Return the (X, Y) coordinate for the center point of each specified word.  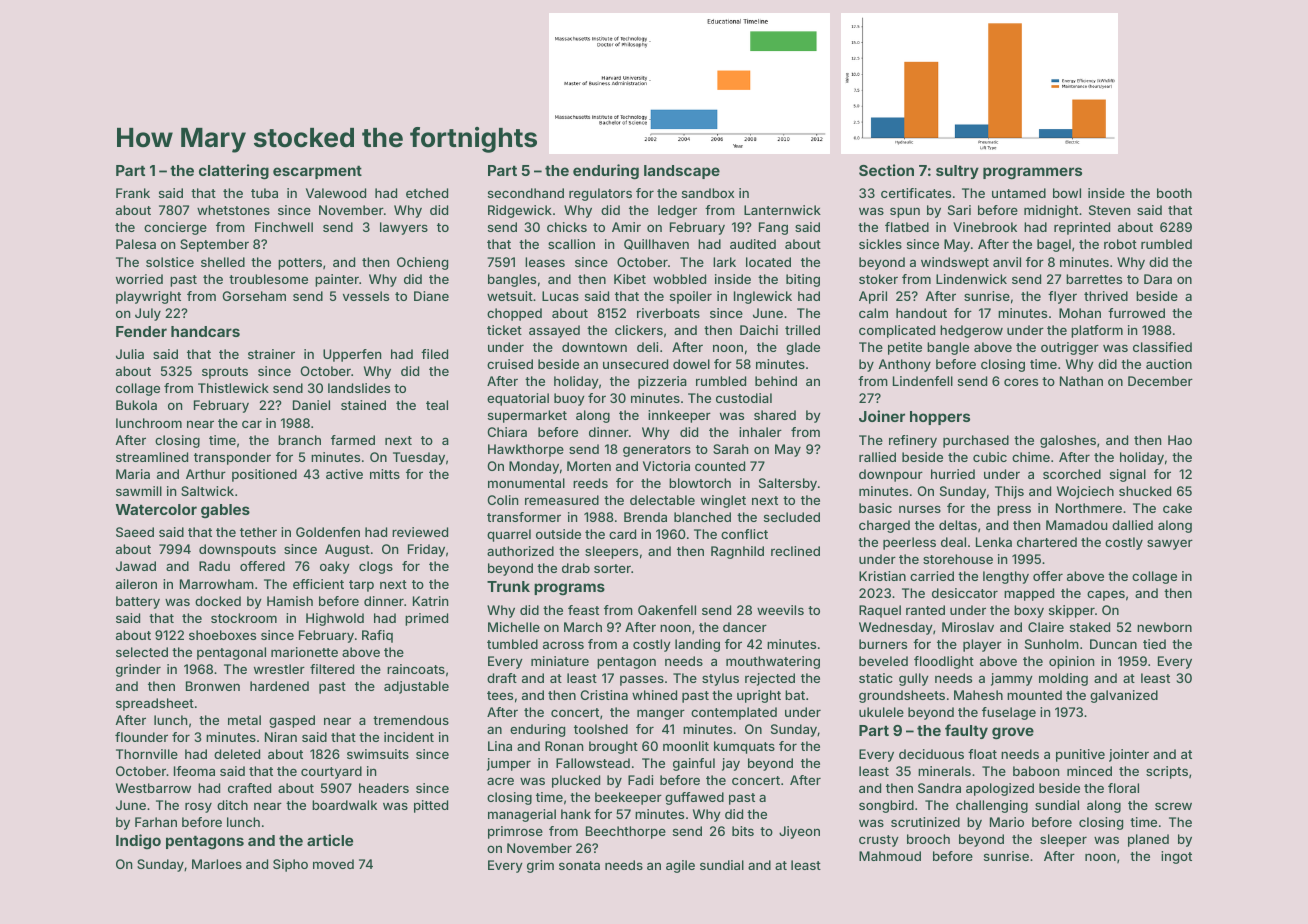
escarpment (317, 172)
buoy (569, 399)
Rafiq (377, 636)
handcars (205, 331)
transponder (232, 458)
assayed (554, 331)
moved (333, 864)
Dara (1158, 279)
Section (886, 170)
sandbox (708, 193)
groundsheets (902, 696)
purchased (976, 441)
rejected (770, 679)
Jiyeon (799, 832)
